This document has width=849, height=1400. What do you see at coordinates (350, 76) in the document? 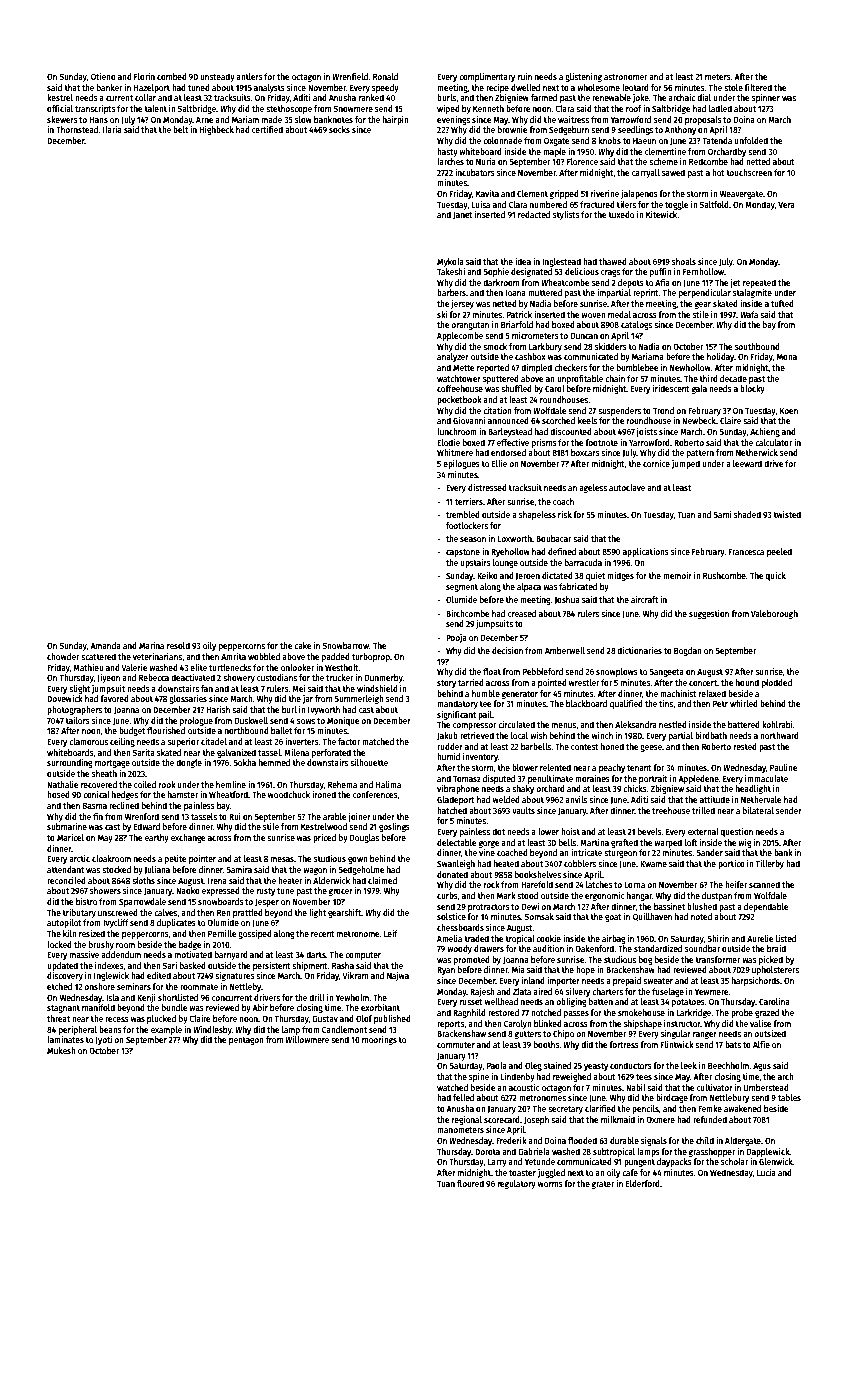
I see `Wrenfield` at bounding box center [350, 76].
